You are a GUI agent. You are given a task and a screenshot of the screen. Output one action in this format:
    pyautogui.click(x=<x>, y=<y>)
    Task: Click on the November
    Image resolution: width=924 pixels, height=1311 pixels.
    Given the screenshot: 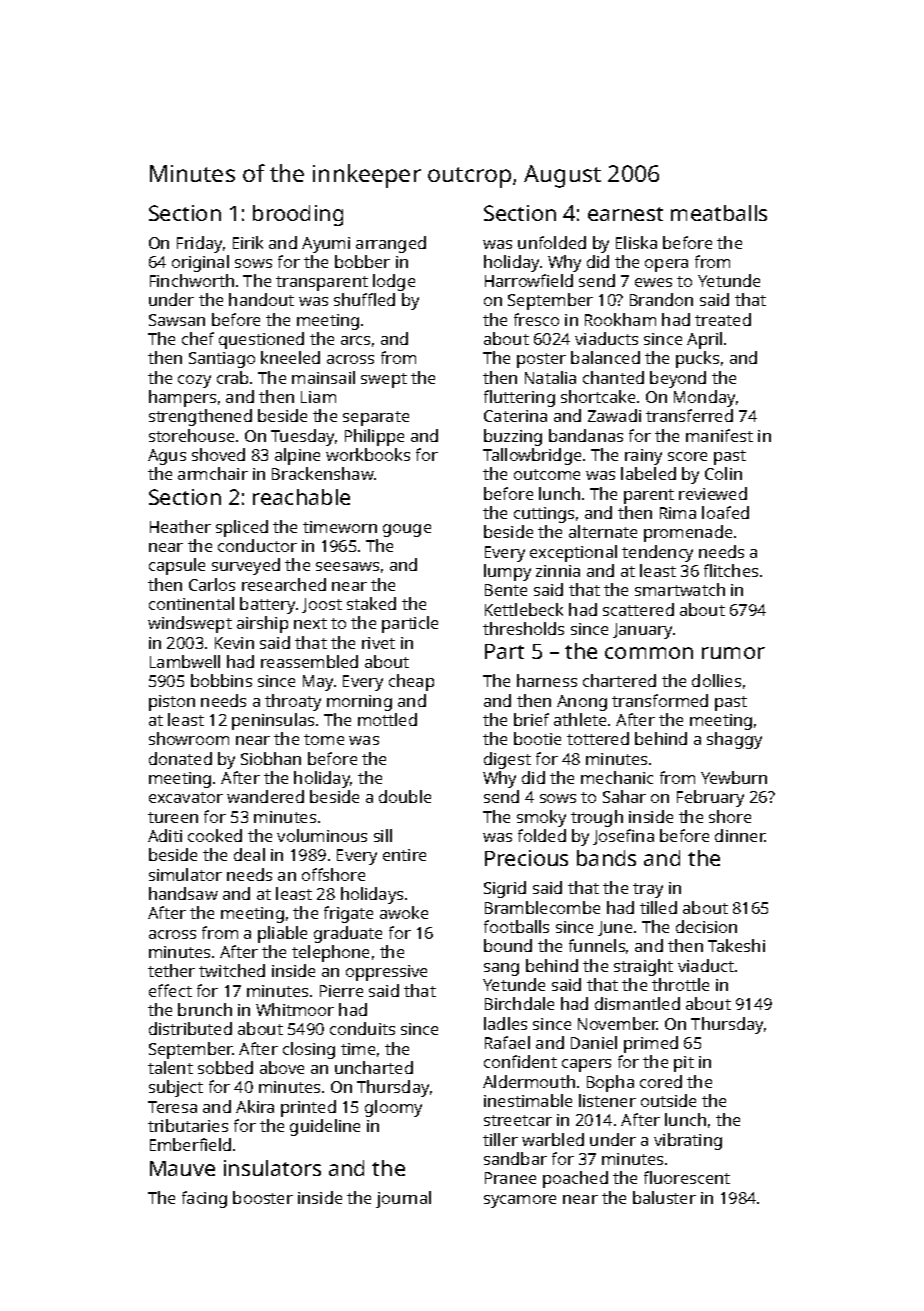 What is the action you would take?
    pyautogui.click(x=618, y=1023)
